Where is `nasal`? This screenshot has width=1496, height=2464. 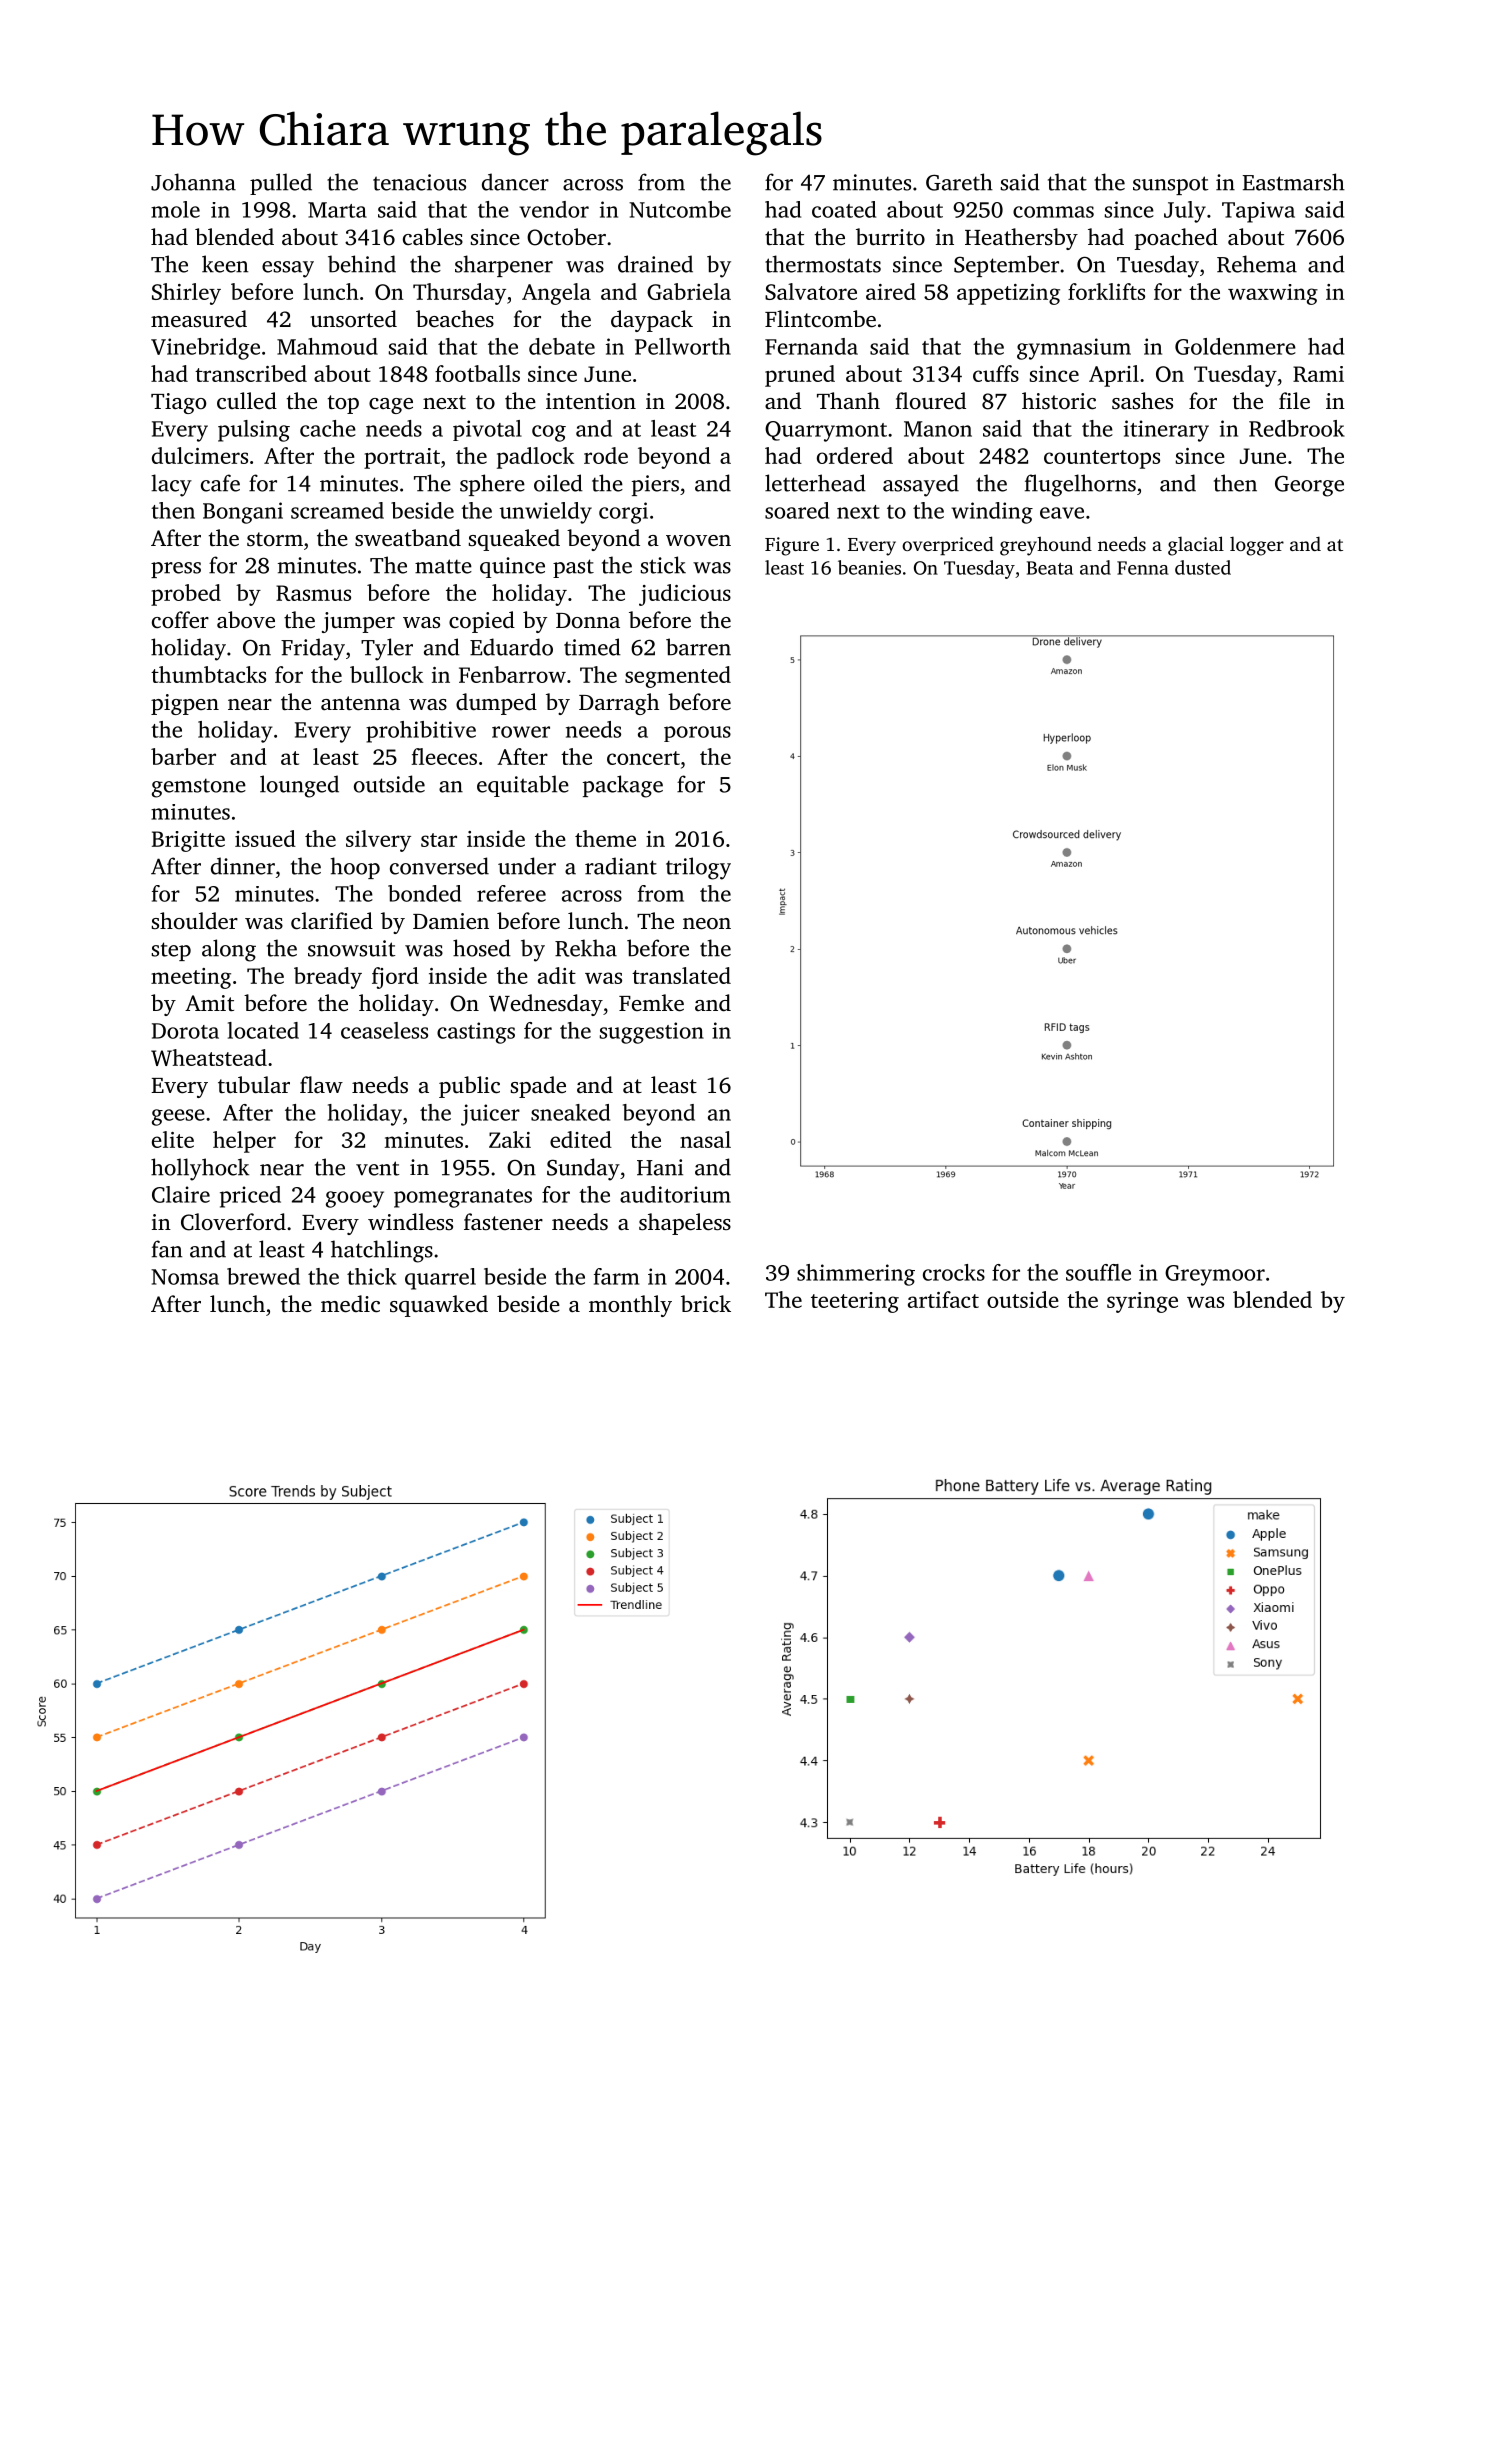 nasal is located at coordinates (705, 1139).
